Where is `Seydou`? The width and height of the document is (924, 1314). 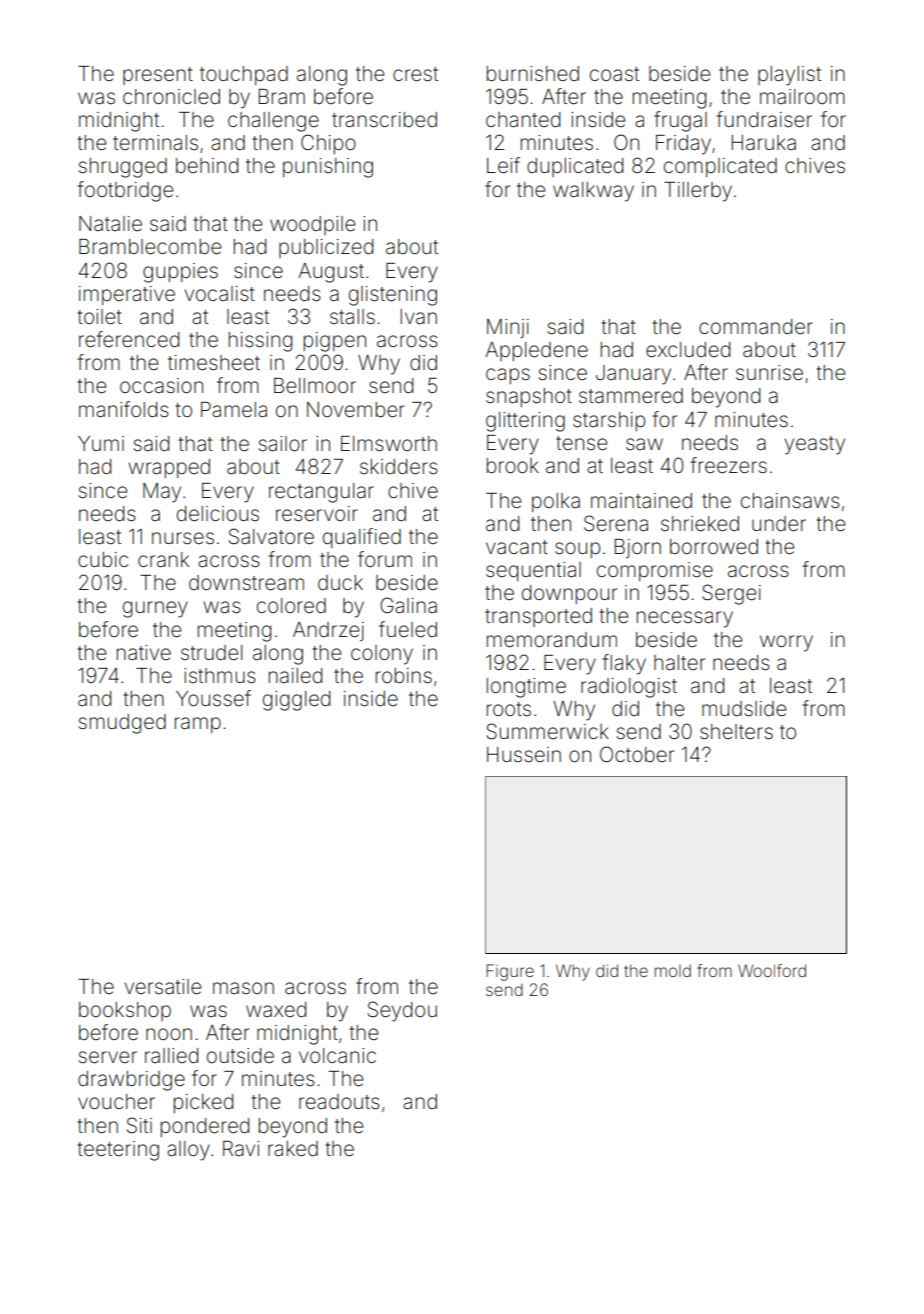 Seydou is located at coordinates (402, 1011).
